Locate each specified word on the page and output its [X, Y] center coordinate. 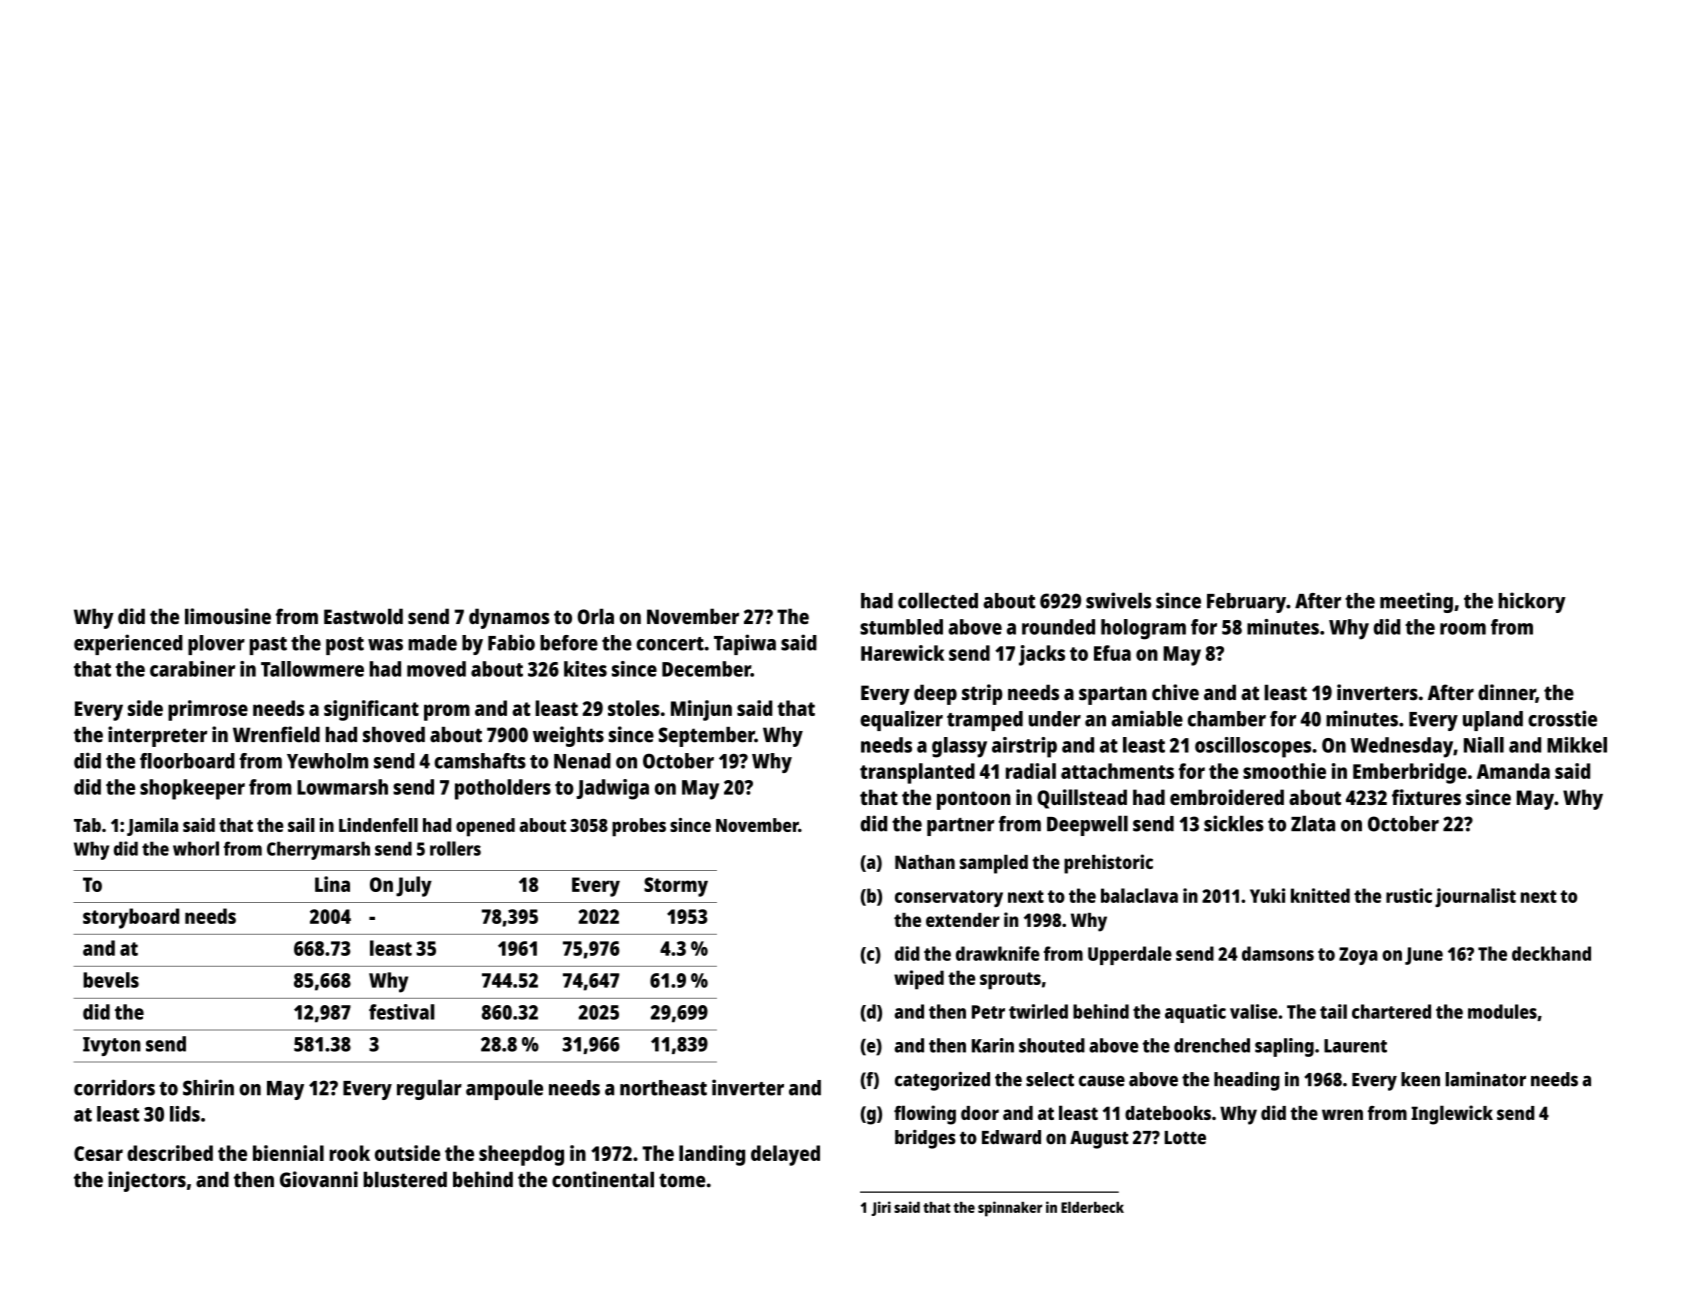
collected [938, 600]
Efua [1112, 653]
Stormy [676, 887]
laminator [1485, 1079]
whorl [196, 848]
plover [216, 645]
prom [447, 712]
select [1050, 1079]
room [1463, 629]
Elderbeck [1092, 1207]
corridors [114, 1087]
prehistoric [1108, 864]
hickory [1532, 602]
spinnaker [1010, 1209]
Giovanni [319, 1179]
